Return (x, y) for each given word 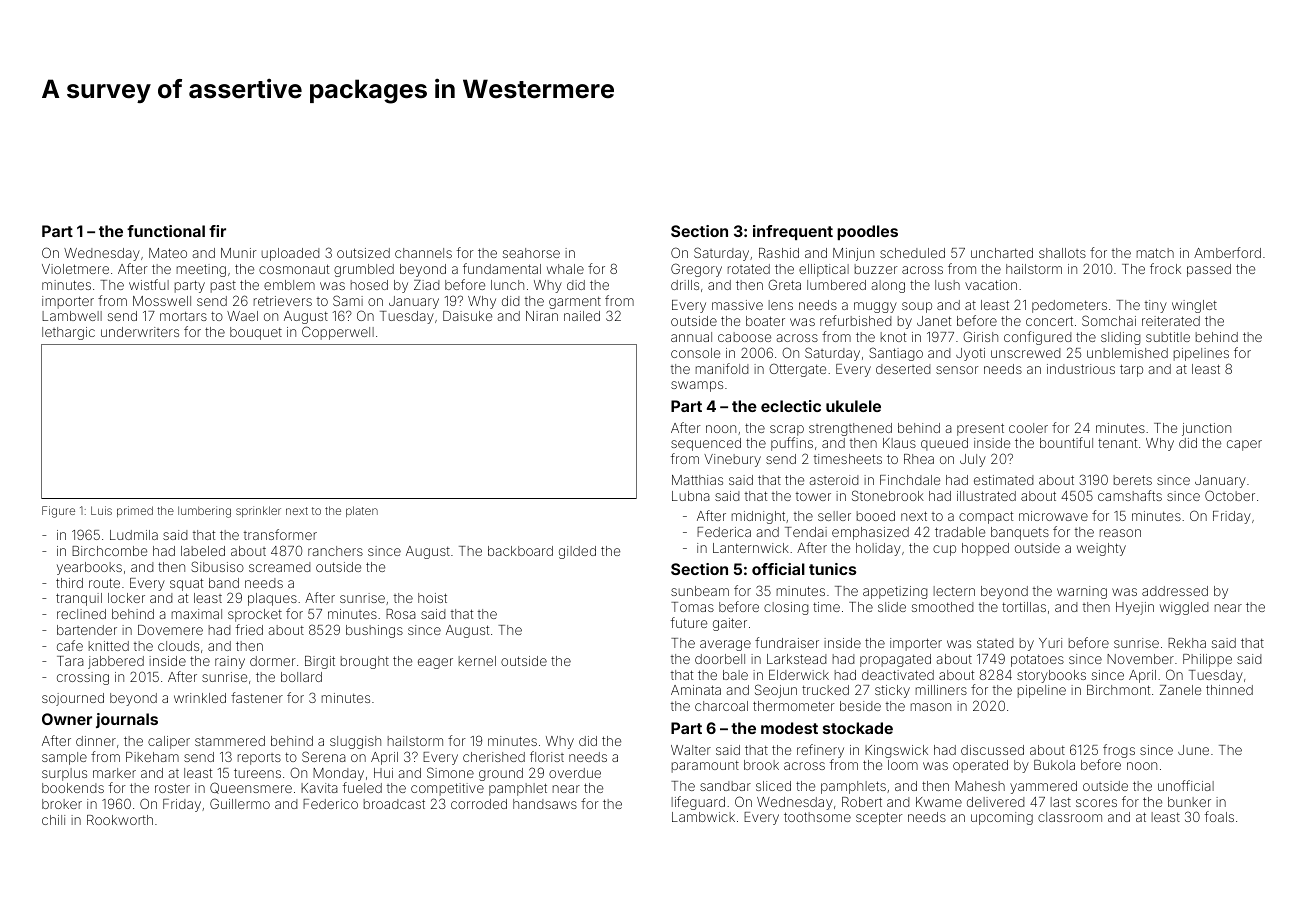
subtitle (1168, 337)
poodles (867, 232)
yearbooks (89, 568)
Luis (101, 510)
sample (64, 758)
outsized (363, 253)
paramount (705, 767)
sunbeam (700, 591)
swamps (697, 386)
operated (980, 766)
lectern (954, 591)
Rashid (779, 253)
